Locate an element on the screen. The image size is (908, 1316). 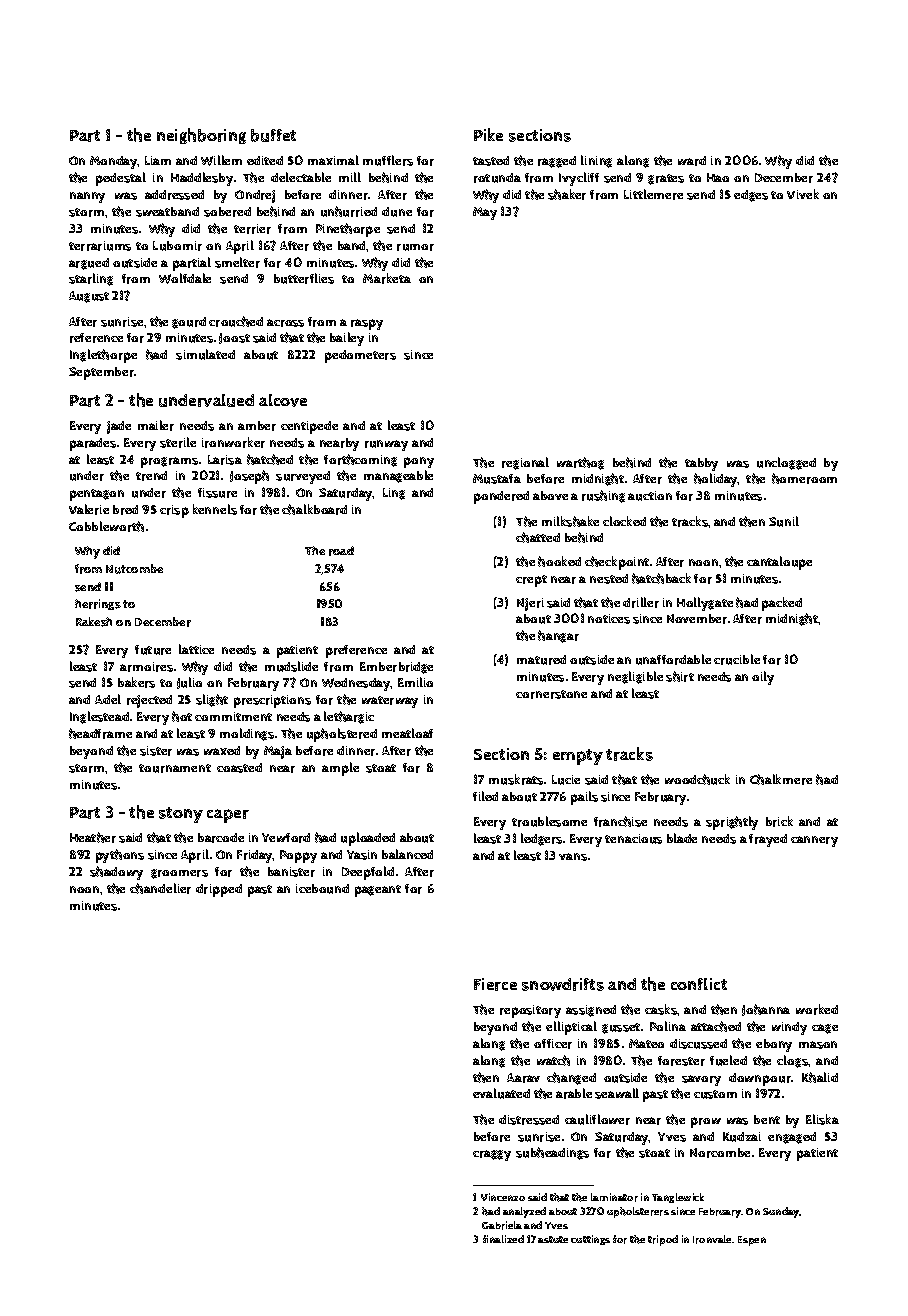
Vivek is located at coordinates (803, 194).
